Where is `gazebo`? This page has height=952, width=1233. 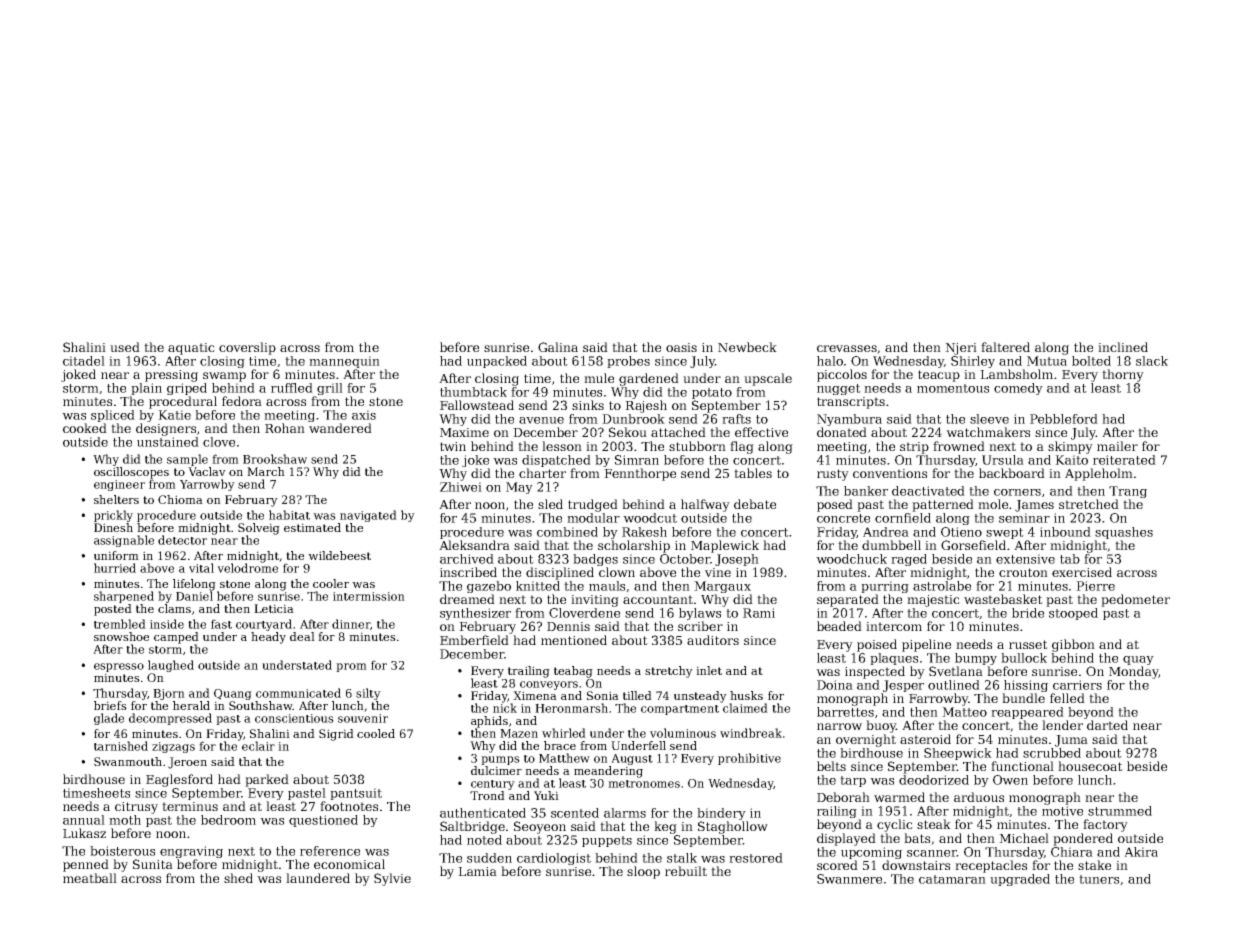 gazebo is located at coordinates (489, 587).
